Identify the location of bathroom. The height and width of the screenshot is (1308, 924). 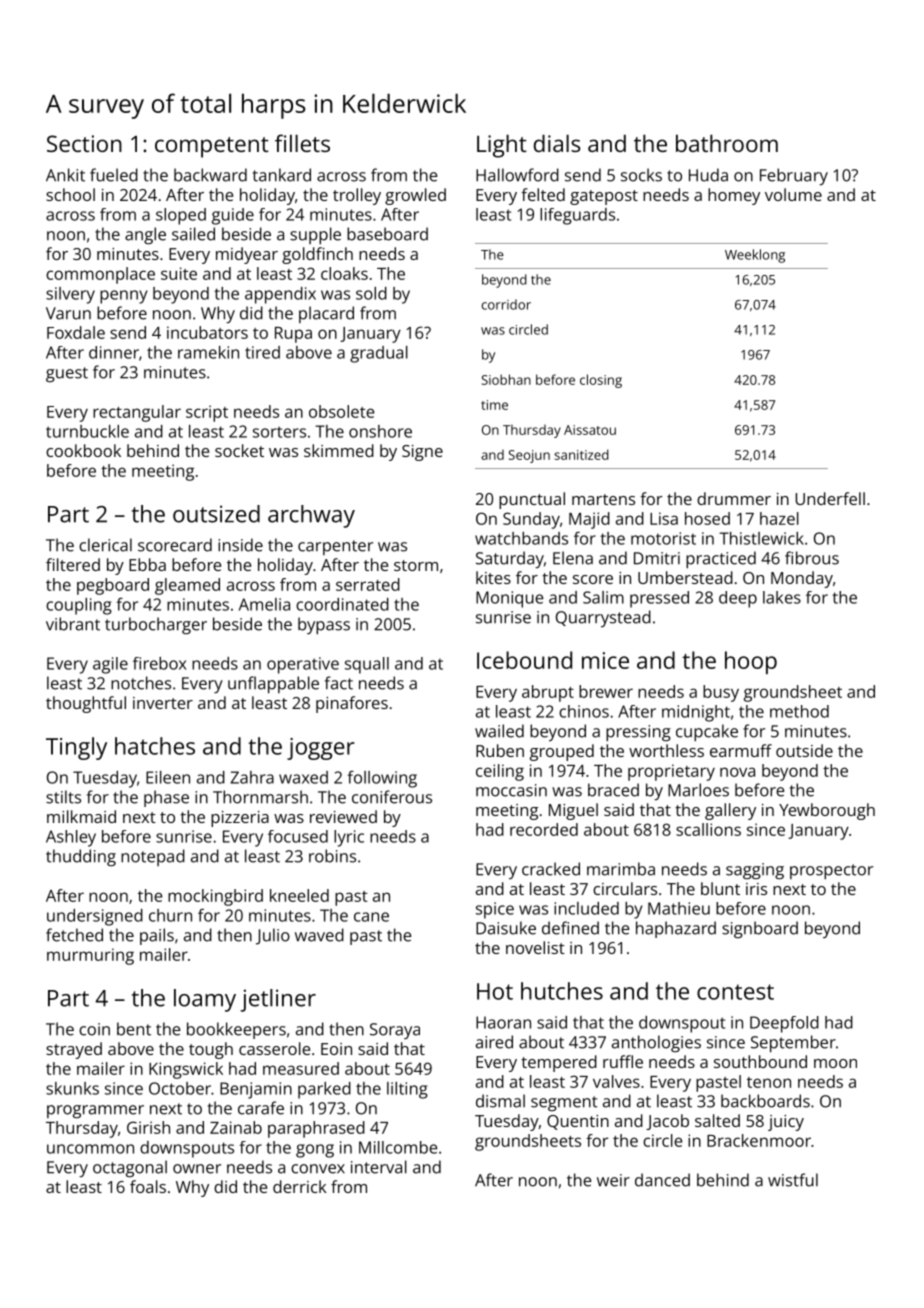
(727, 143).
